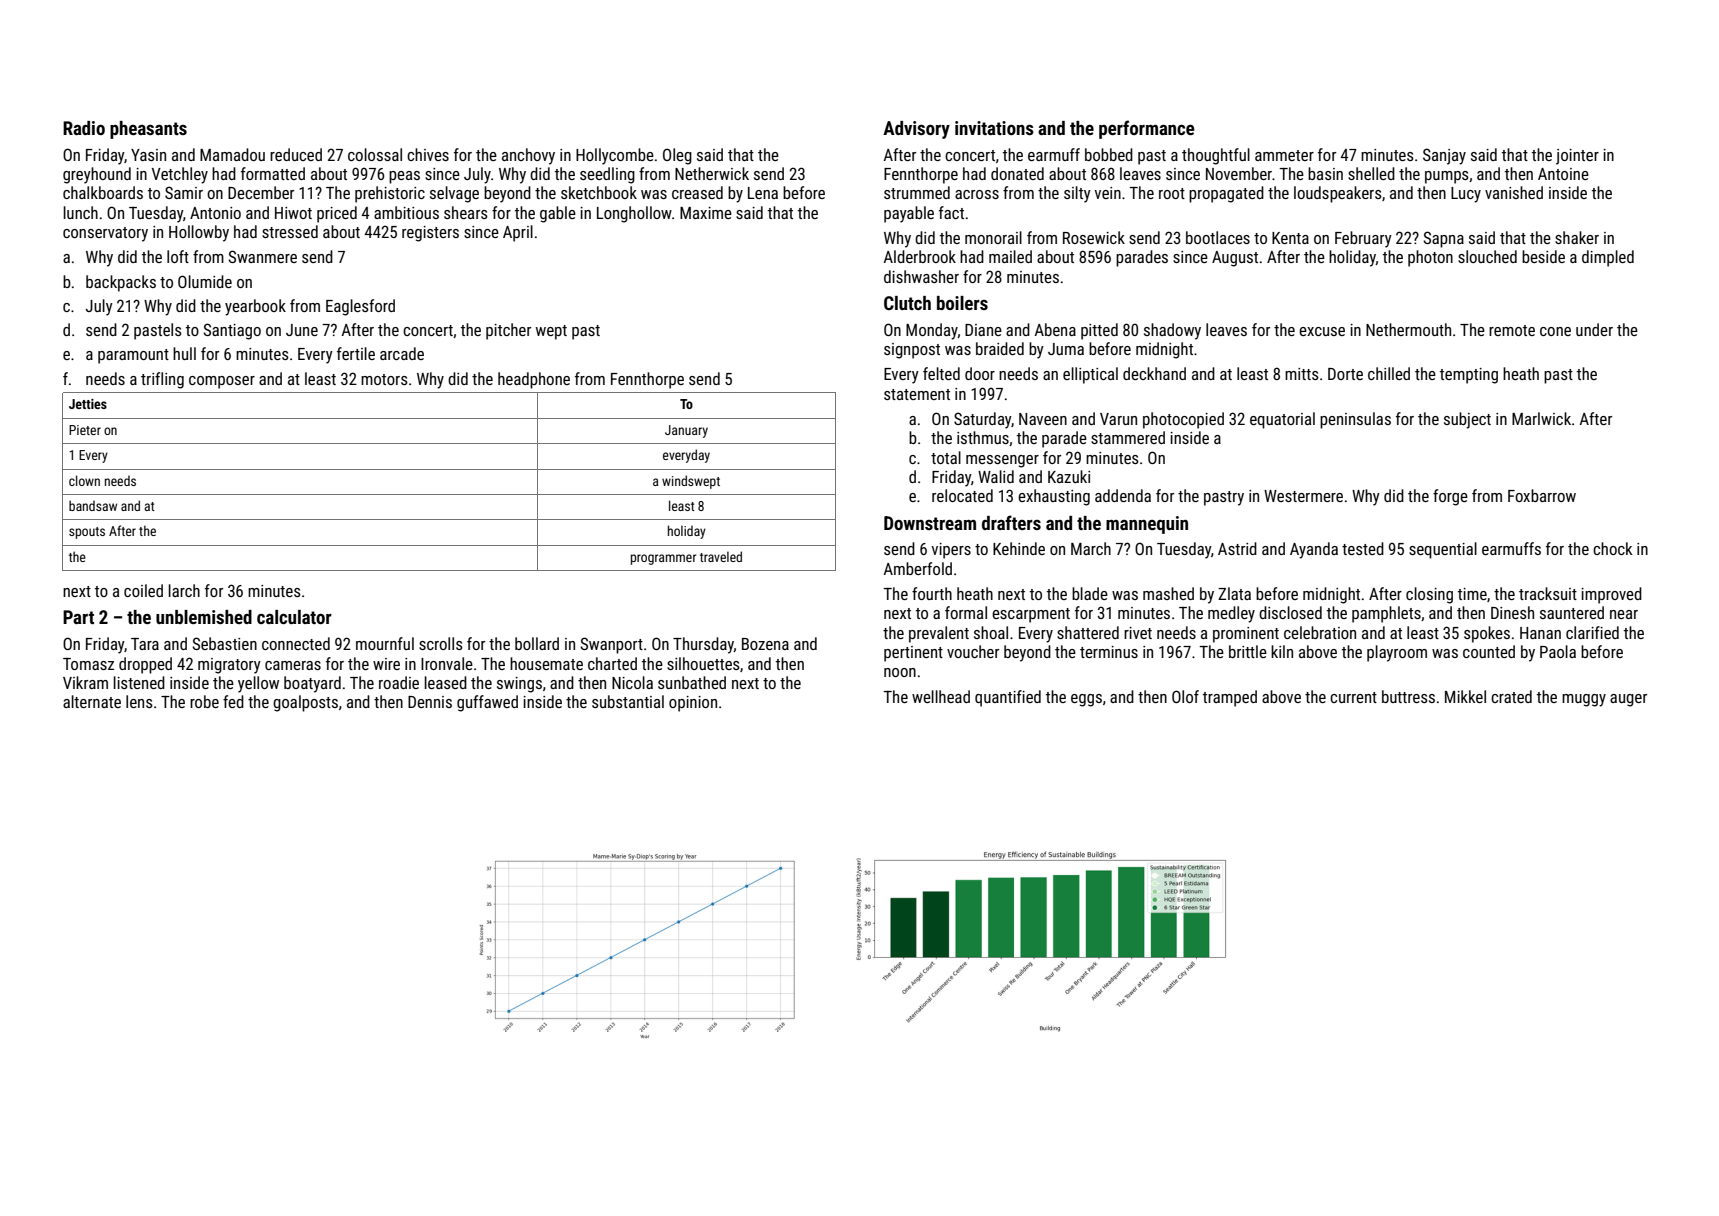 The image size is (1719, 1216). I want to click on headphone, so click(534, 380).
